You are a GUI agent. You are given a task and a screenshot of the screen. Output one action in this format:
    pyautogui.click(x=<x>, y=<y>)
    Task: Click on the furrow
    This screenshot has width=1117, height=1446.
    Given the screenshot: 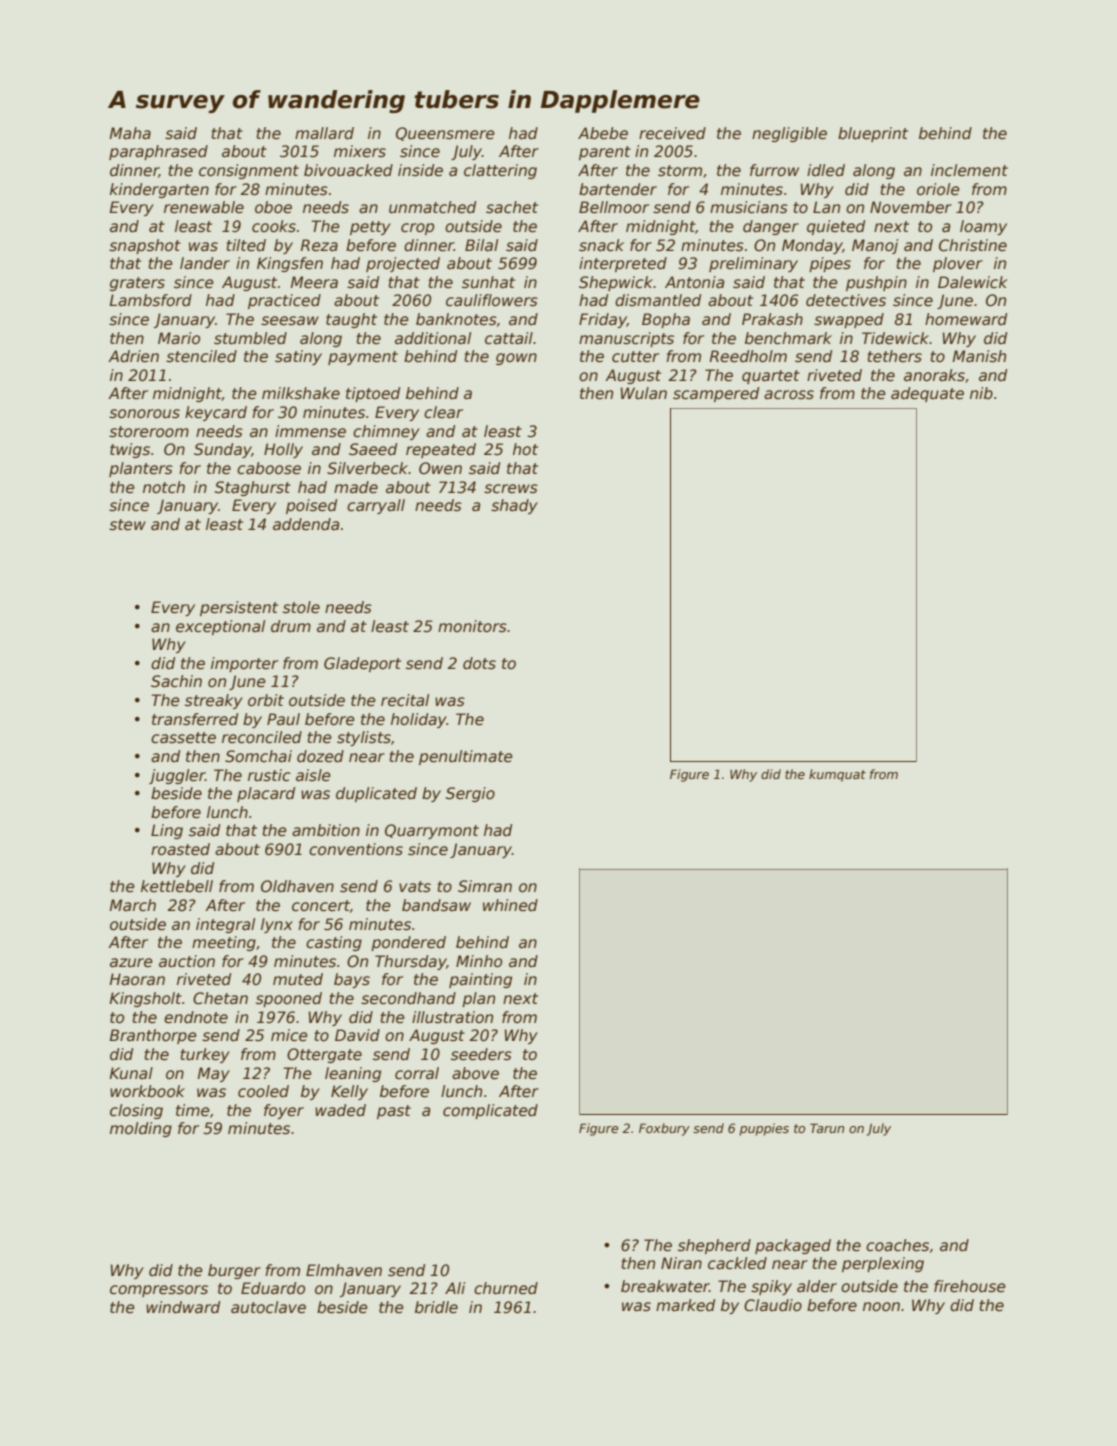 What is the action you would take?
    pyautogui.click(x=774, y=170)
